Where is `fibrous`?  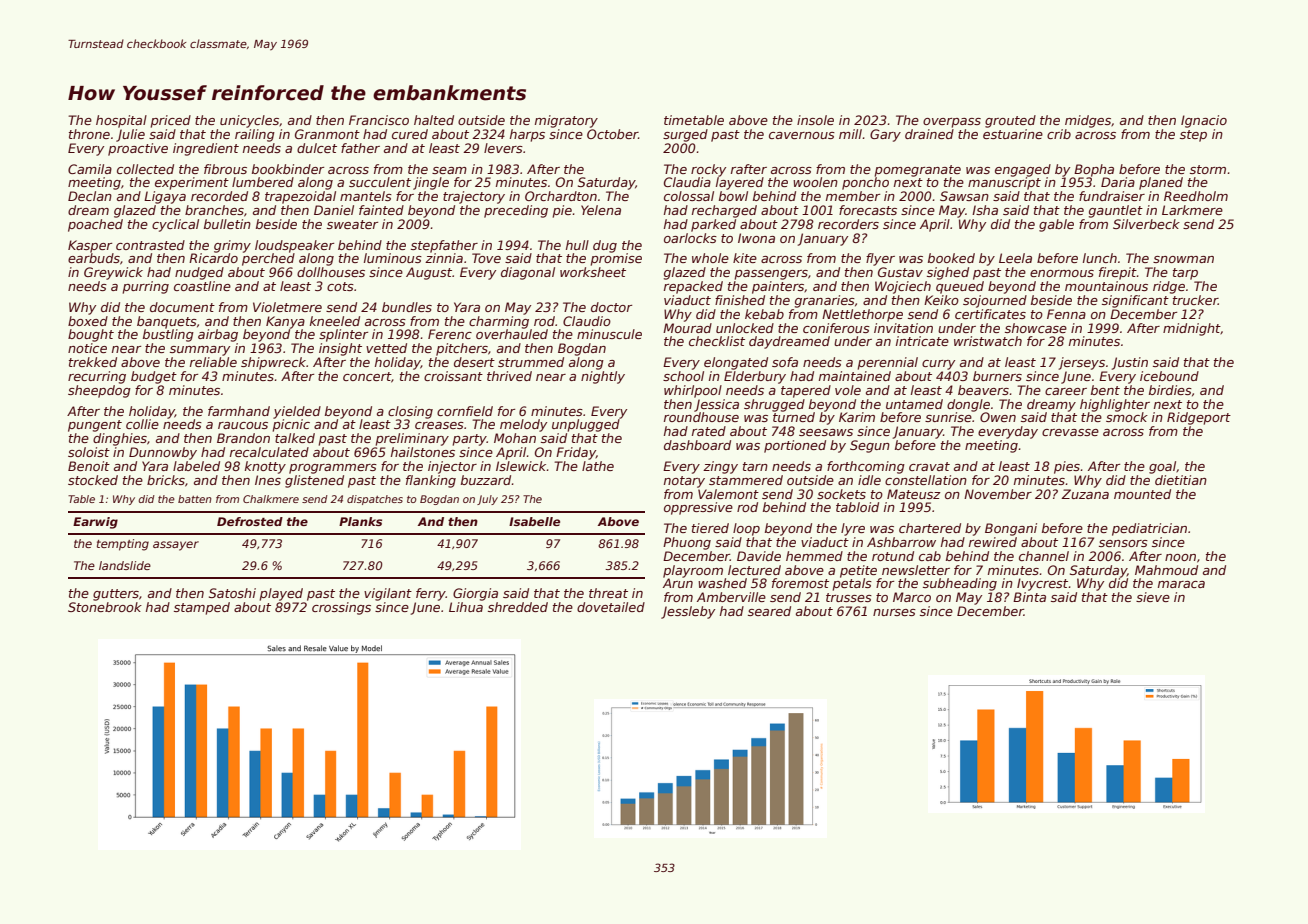 fibrous is located at coordinates (225, 169).
